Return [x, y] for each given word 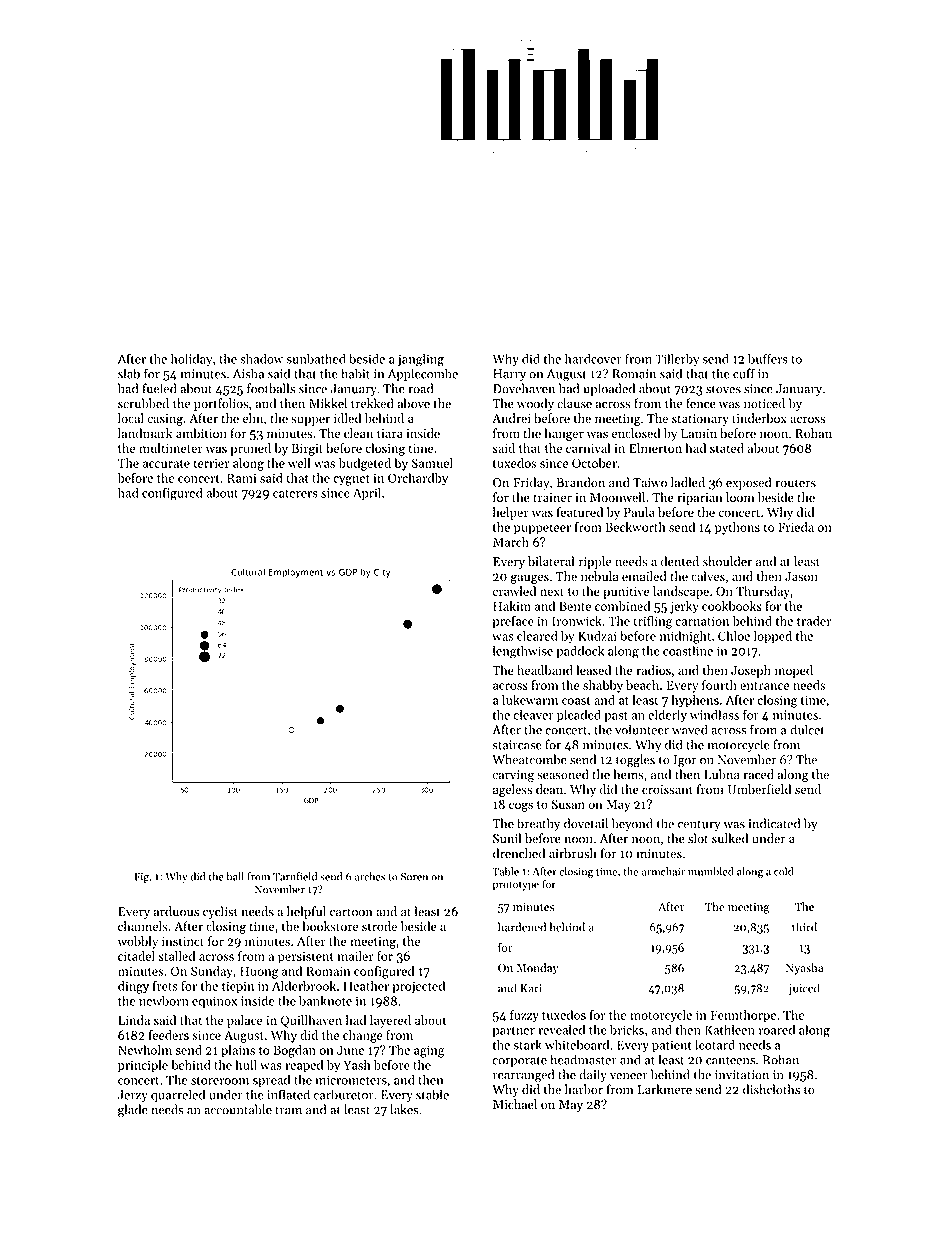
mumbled [711, 871]
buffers [768, 358]
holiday [192, 360]
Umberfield [759, 789]
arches [370, 876]
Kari [531, 988]
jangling [420, 360]
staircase [517, 745]
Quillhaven [311, 1021]
